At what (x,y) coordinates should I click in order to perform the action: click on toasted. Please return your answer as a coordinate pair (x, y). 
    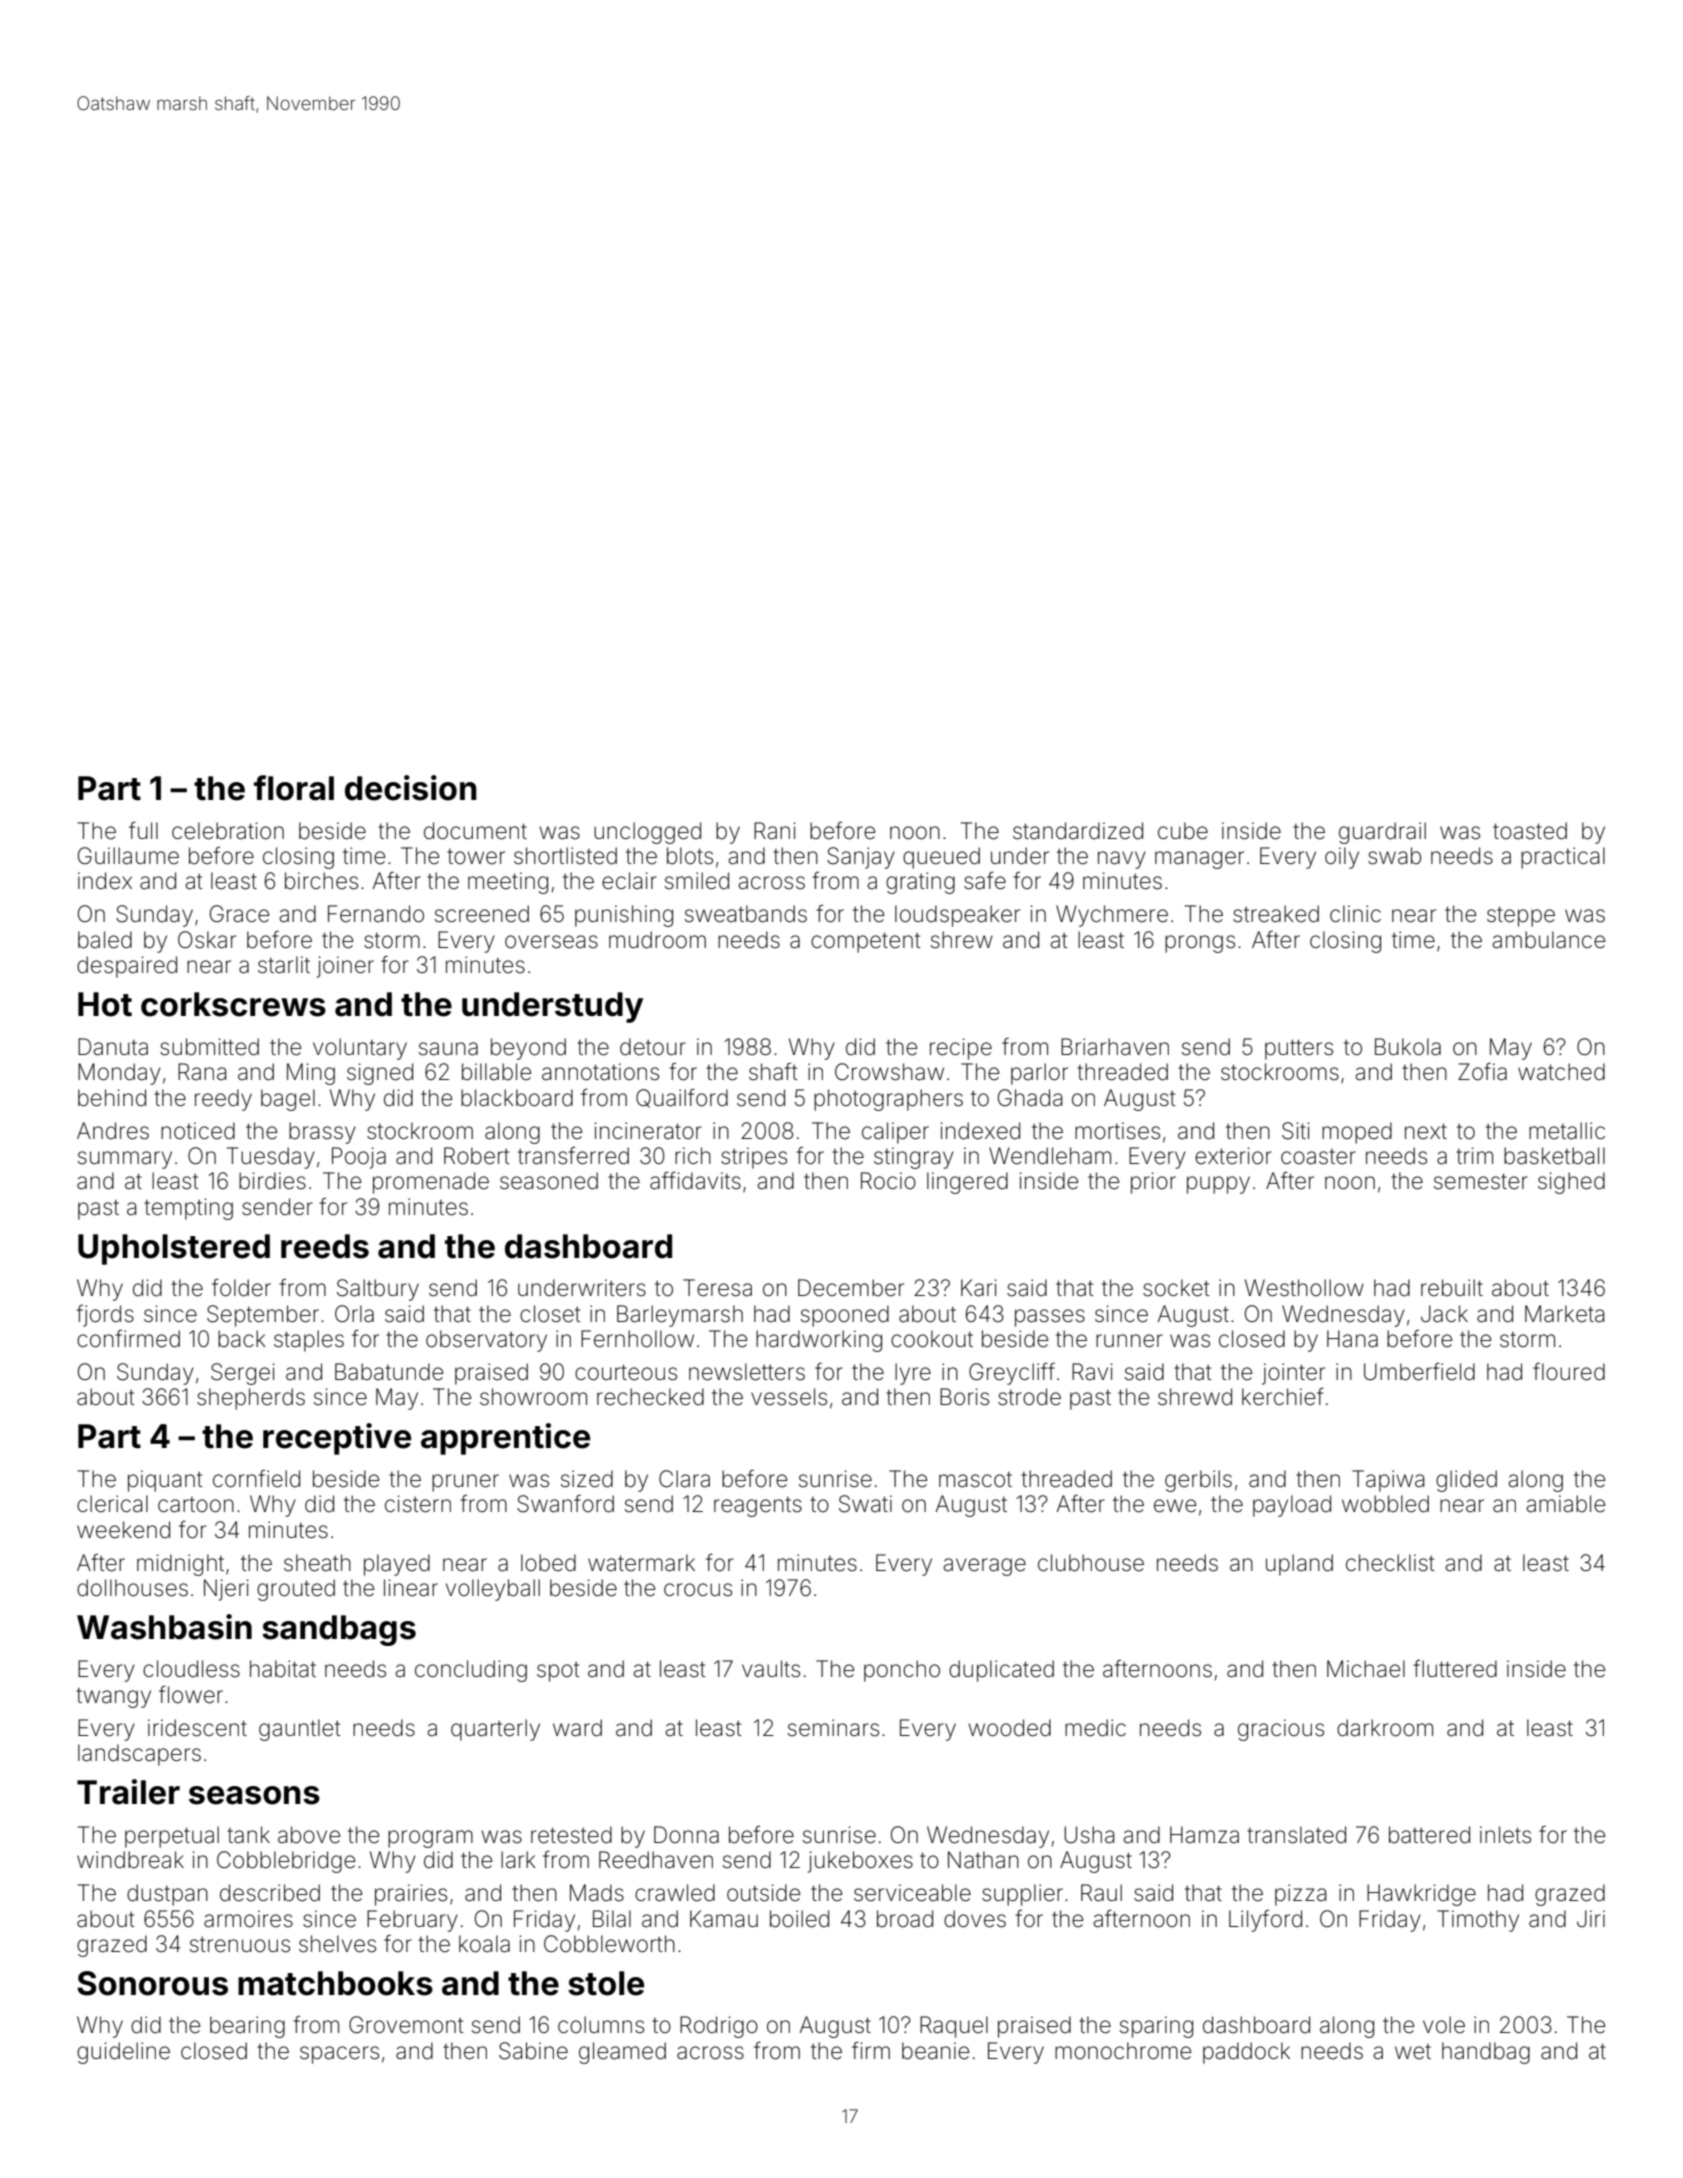
    Looking at the image, I should click on (1530, 831).
